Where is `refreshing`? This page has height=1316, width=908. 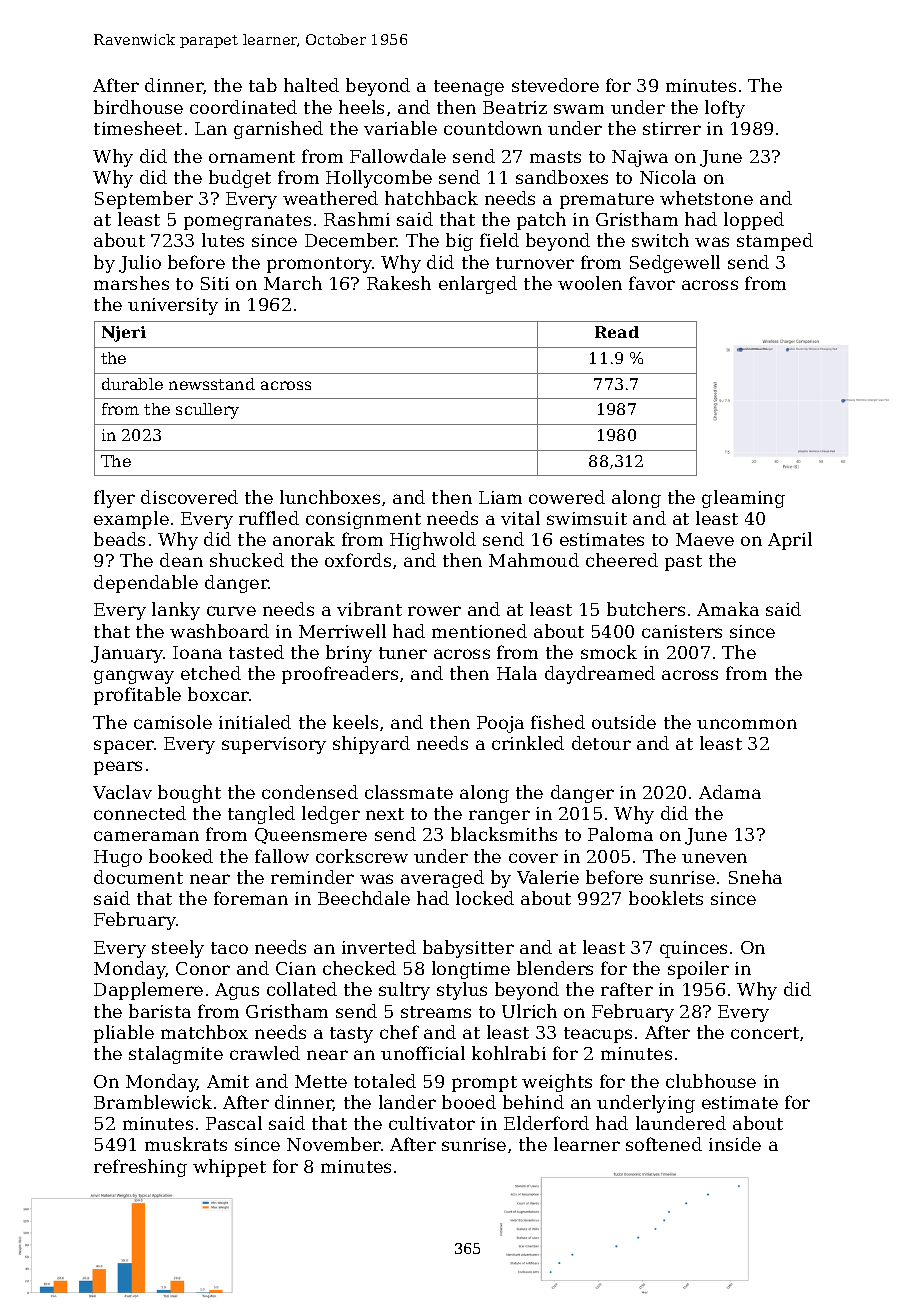
refreshing is located at coordinates (140, 1168).
